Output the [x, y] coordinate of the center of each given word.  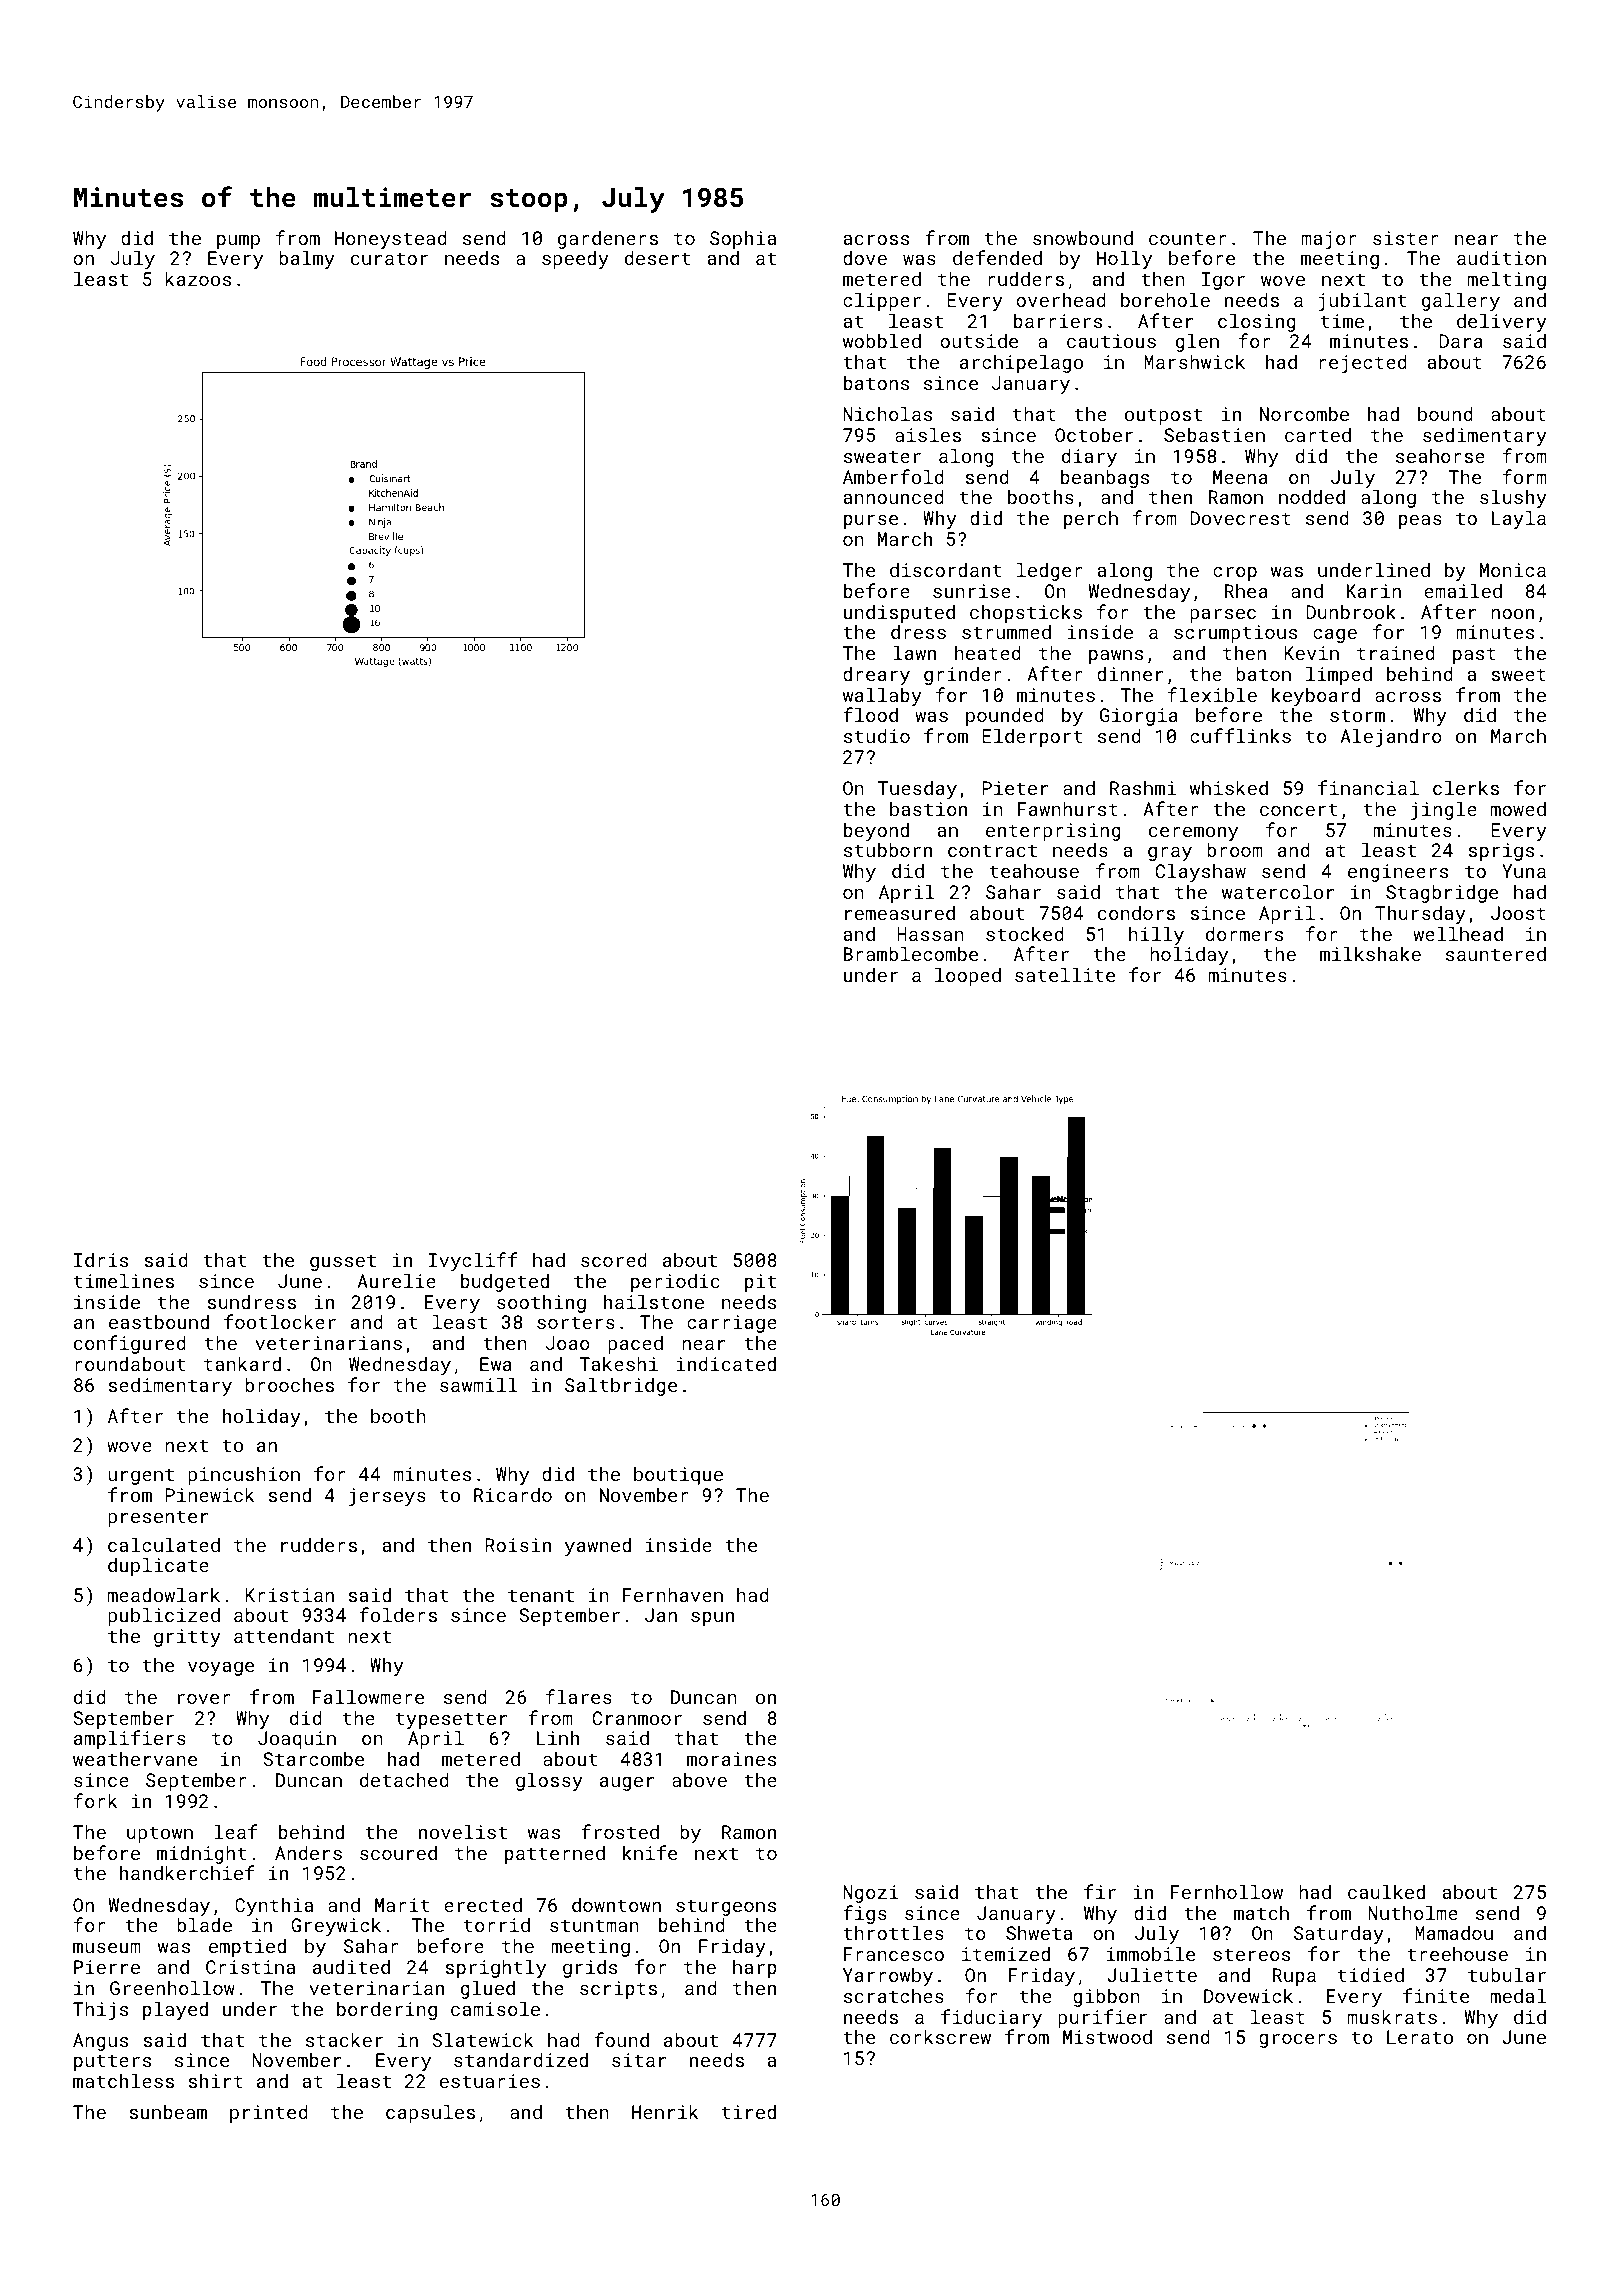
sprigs [1501, 852]
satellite [1065, 974]
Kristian [289, 1595]
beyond [876, 831]
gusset [343, 1262]
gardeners [608, 239]
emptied [247, 1947]
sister [1406, 238]
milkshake [1370, 953]
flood [870, 714]
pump [238, 242]
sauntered [1496, 953]
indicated [726, 1363]
